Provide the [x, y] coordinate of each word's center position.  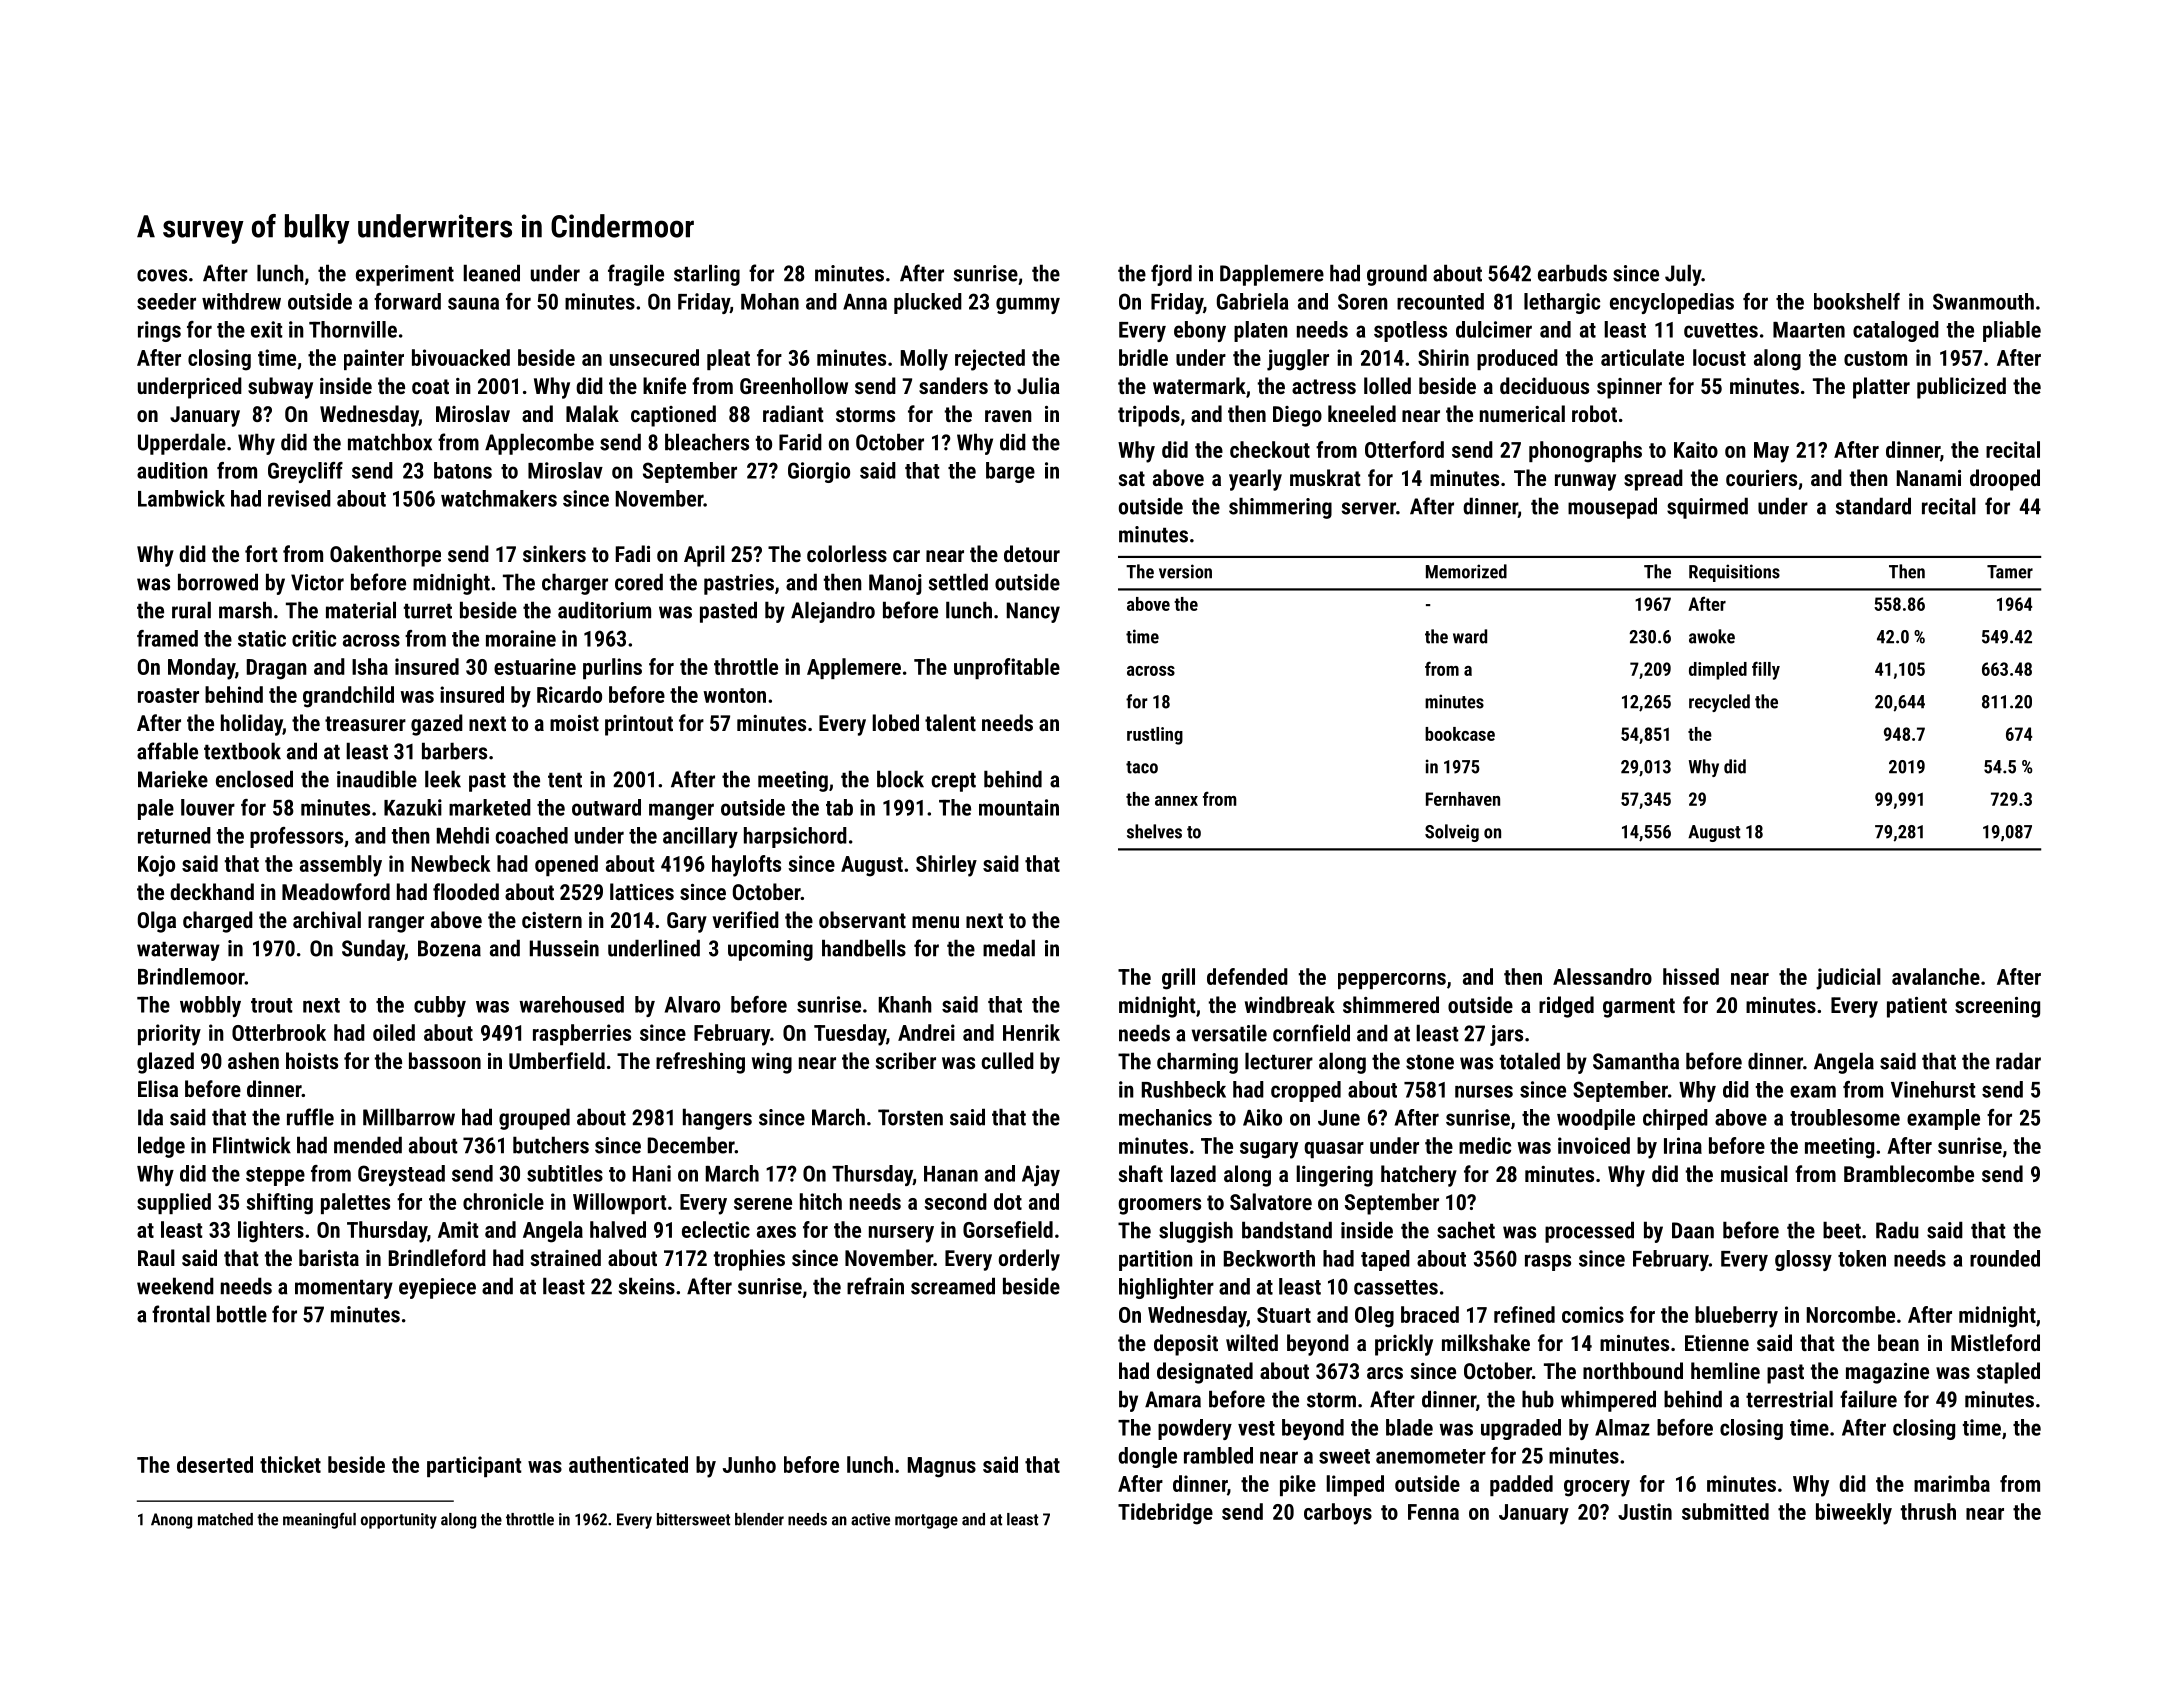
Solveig [1452, 833]
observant [862, 919]
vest [1256, 1428]
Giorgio [819, 472]
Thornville [353, 329]
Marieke [173, 779]
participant [474, 1466]
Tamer [2010, 572]
